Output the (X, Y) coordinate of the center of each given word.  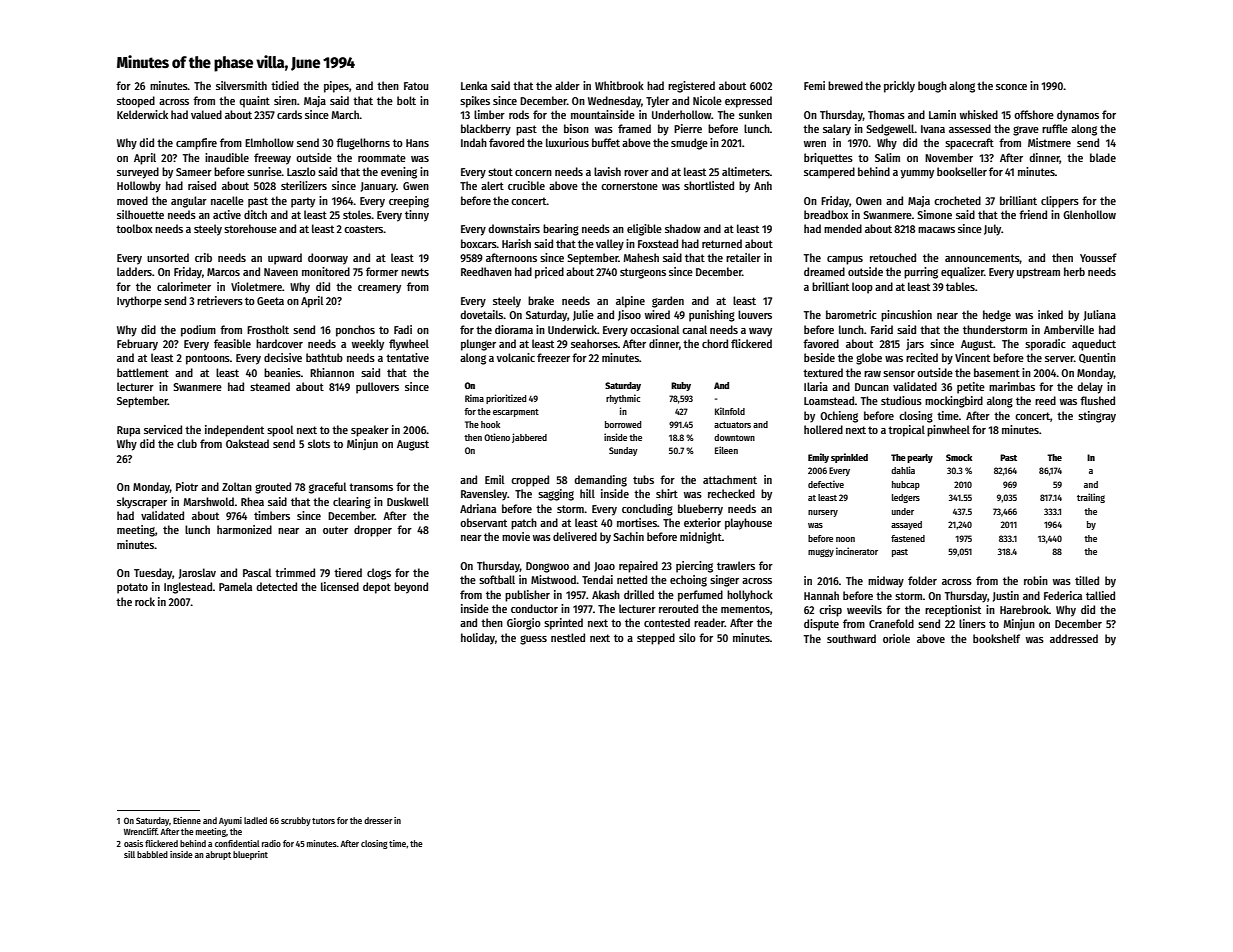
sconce (1011, 87)
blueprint (250, 855)
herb (1074, 271)
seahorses (594, 343)
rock (145, 601)
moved (132, 200)
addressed (1074, 638)
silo (687, 637)
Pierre (688, 128)
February (137, 345)
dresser (378, 820)
